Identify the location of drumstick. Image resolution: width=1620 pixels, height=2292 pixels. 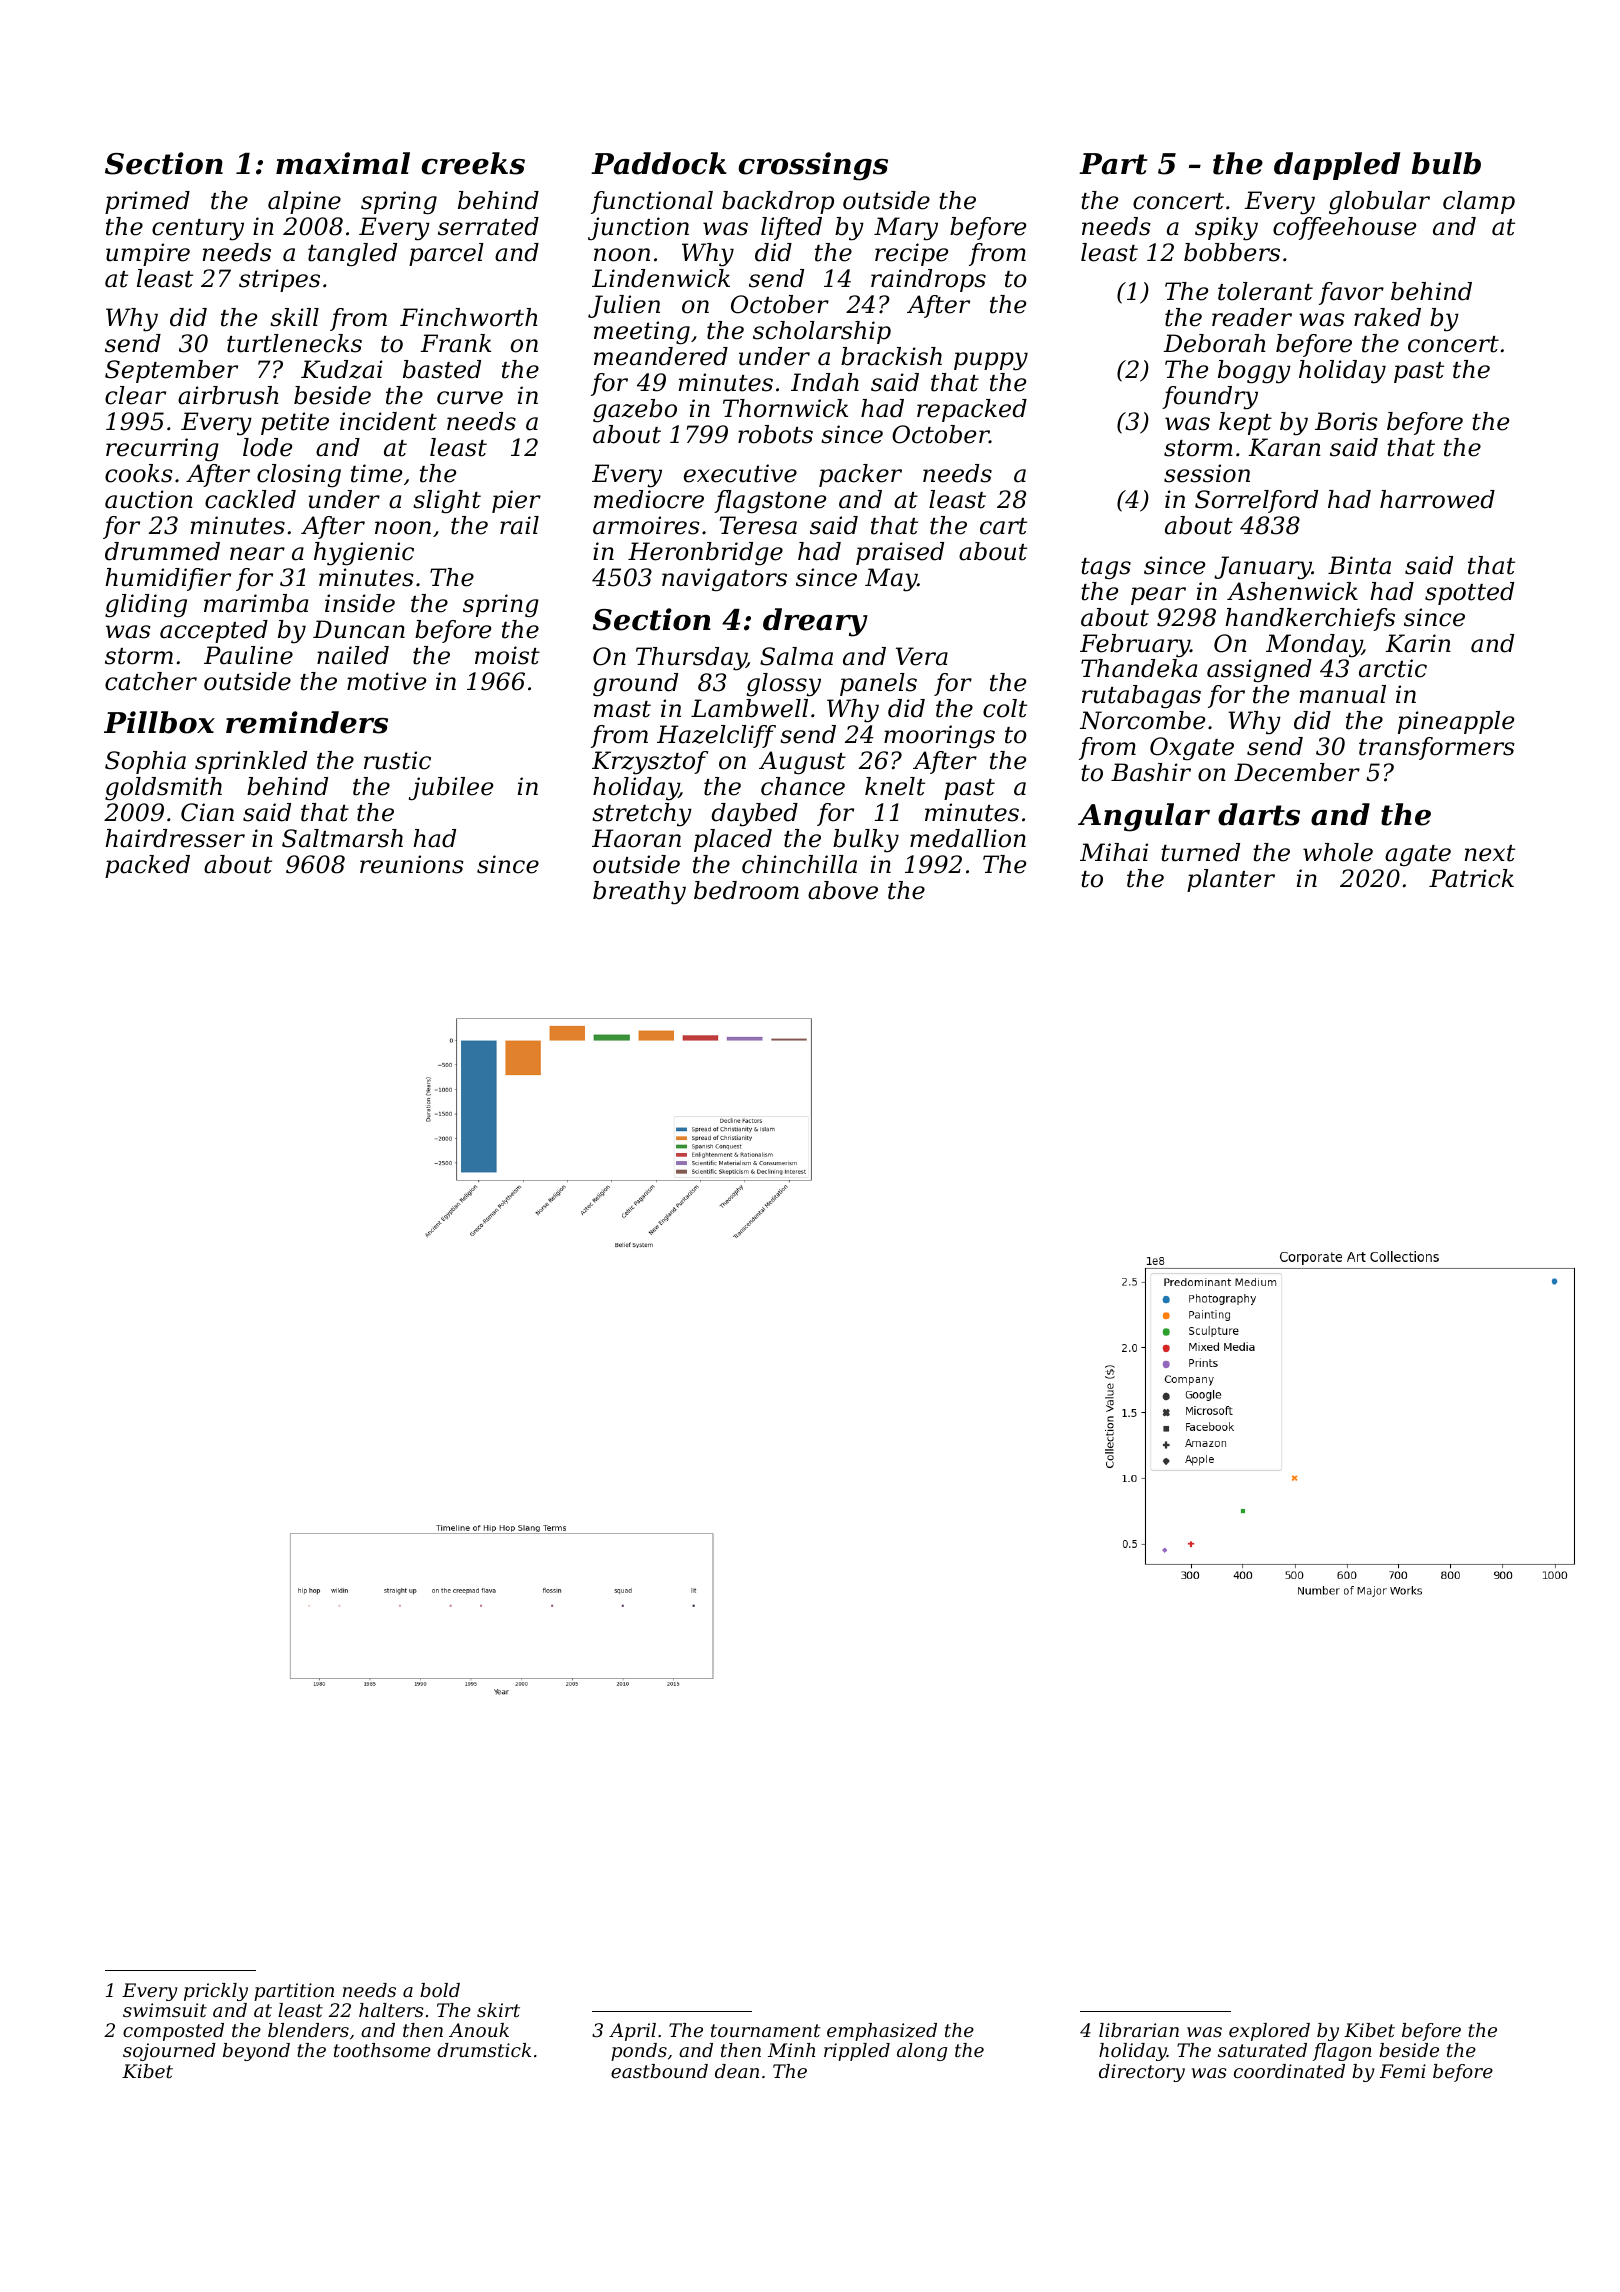
(484, 2050).
